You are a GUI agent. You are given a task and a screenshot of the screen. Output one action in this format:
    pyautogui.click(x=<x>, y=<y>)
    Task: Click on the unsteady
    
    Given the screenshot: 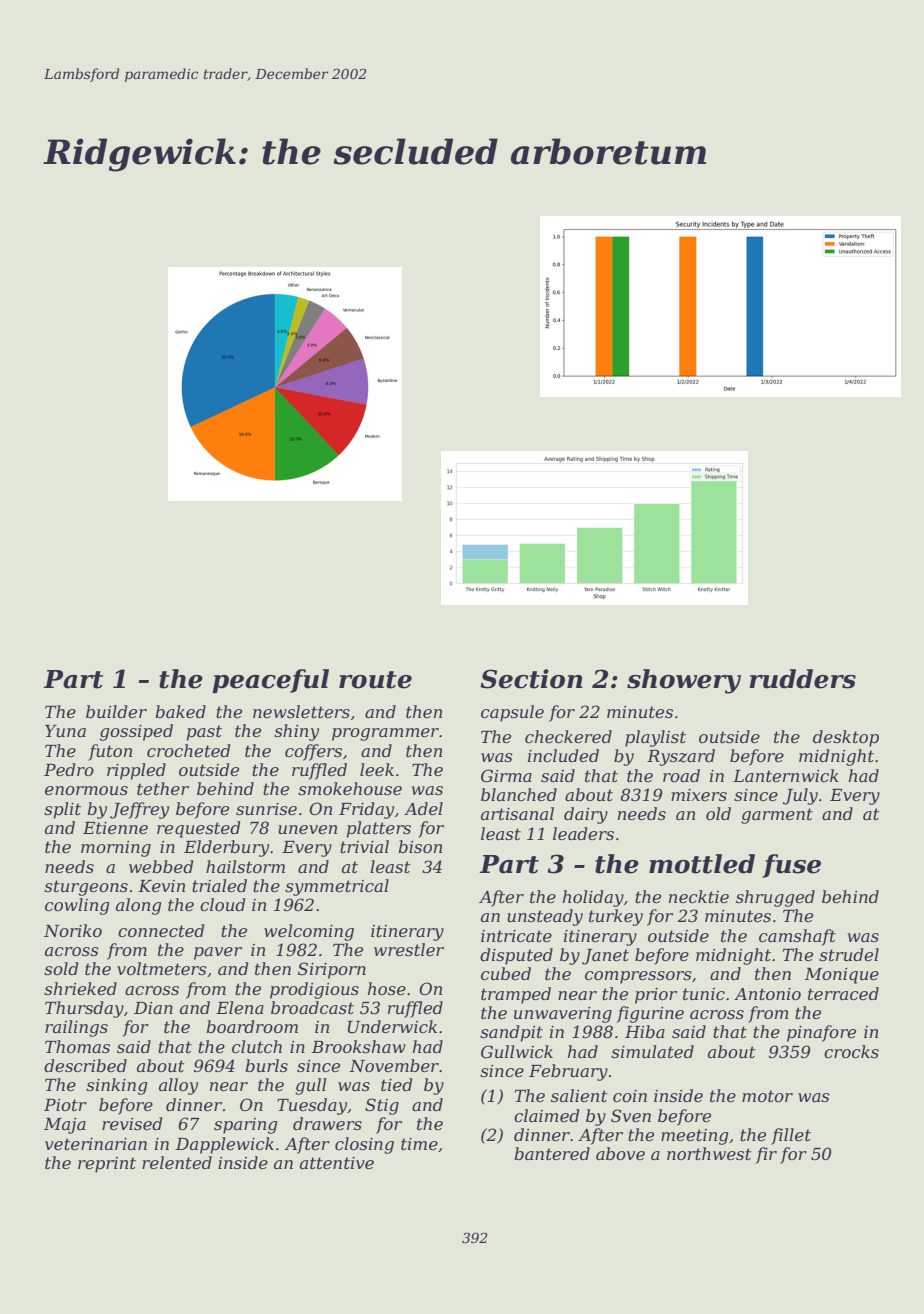 What is the action you would take?
    pyautogui.click(x=545, y=917)
